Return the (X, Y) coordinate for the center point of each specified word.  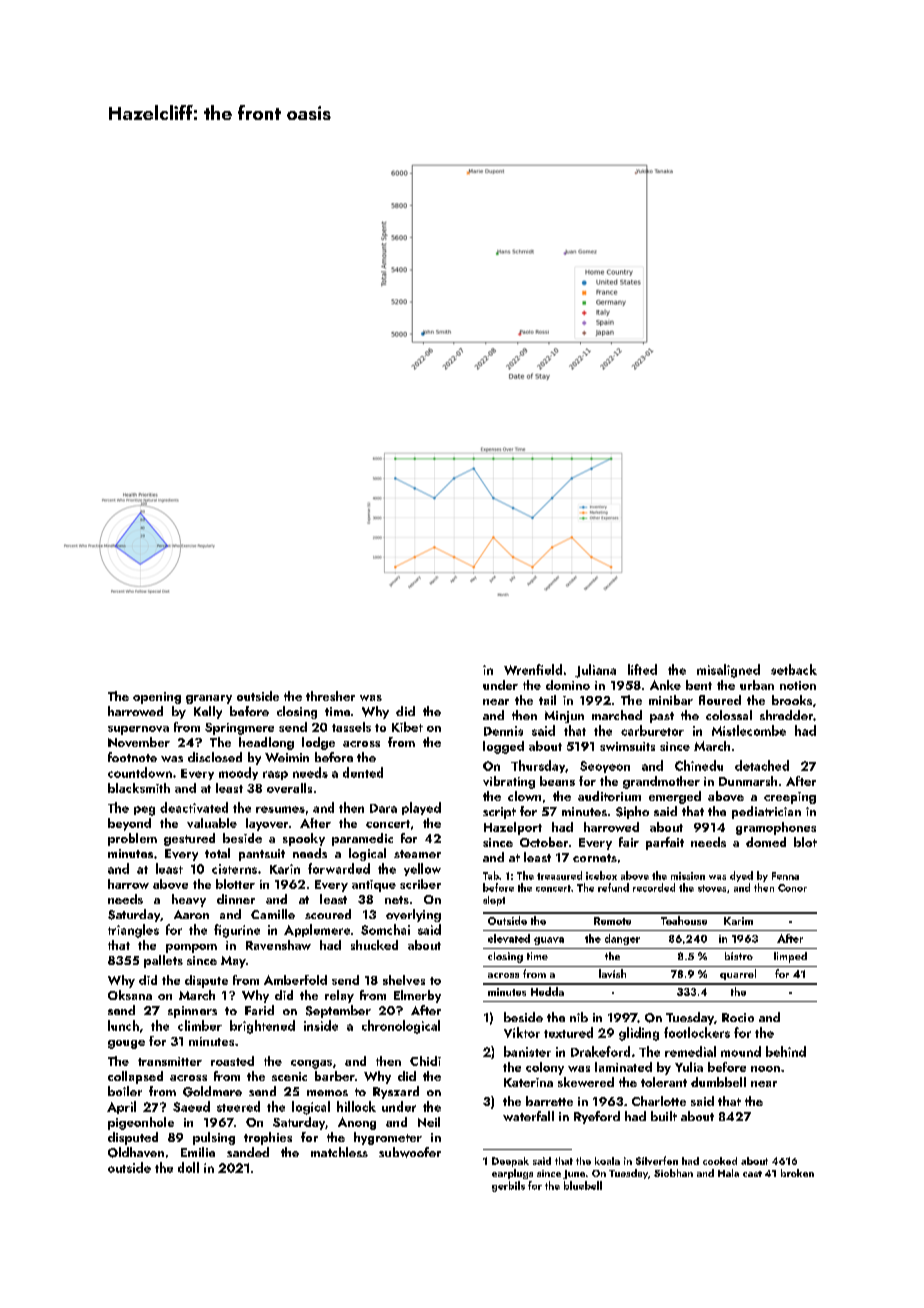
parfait (665, 843)
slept (494, 901)
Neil (429, 1122)
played (421, 808)
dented (363, 772)
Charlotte (659, 1101)
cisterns (234, 869)
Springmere (239, 729)
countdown (140, 772)
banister (527, 1051)
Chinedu (699, 765)
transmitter (170, 1061)
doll (188, 1167)
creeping (790, 798)
